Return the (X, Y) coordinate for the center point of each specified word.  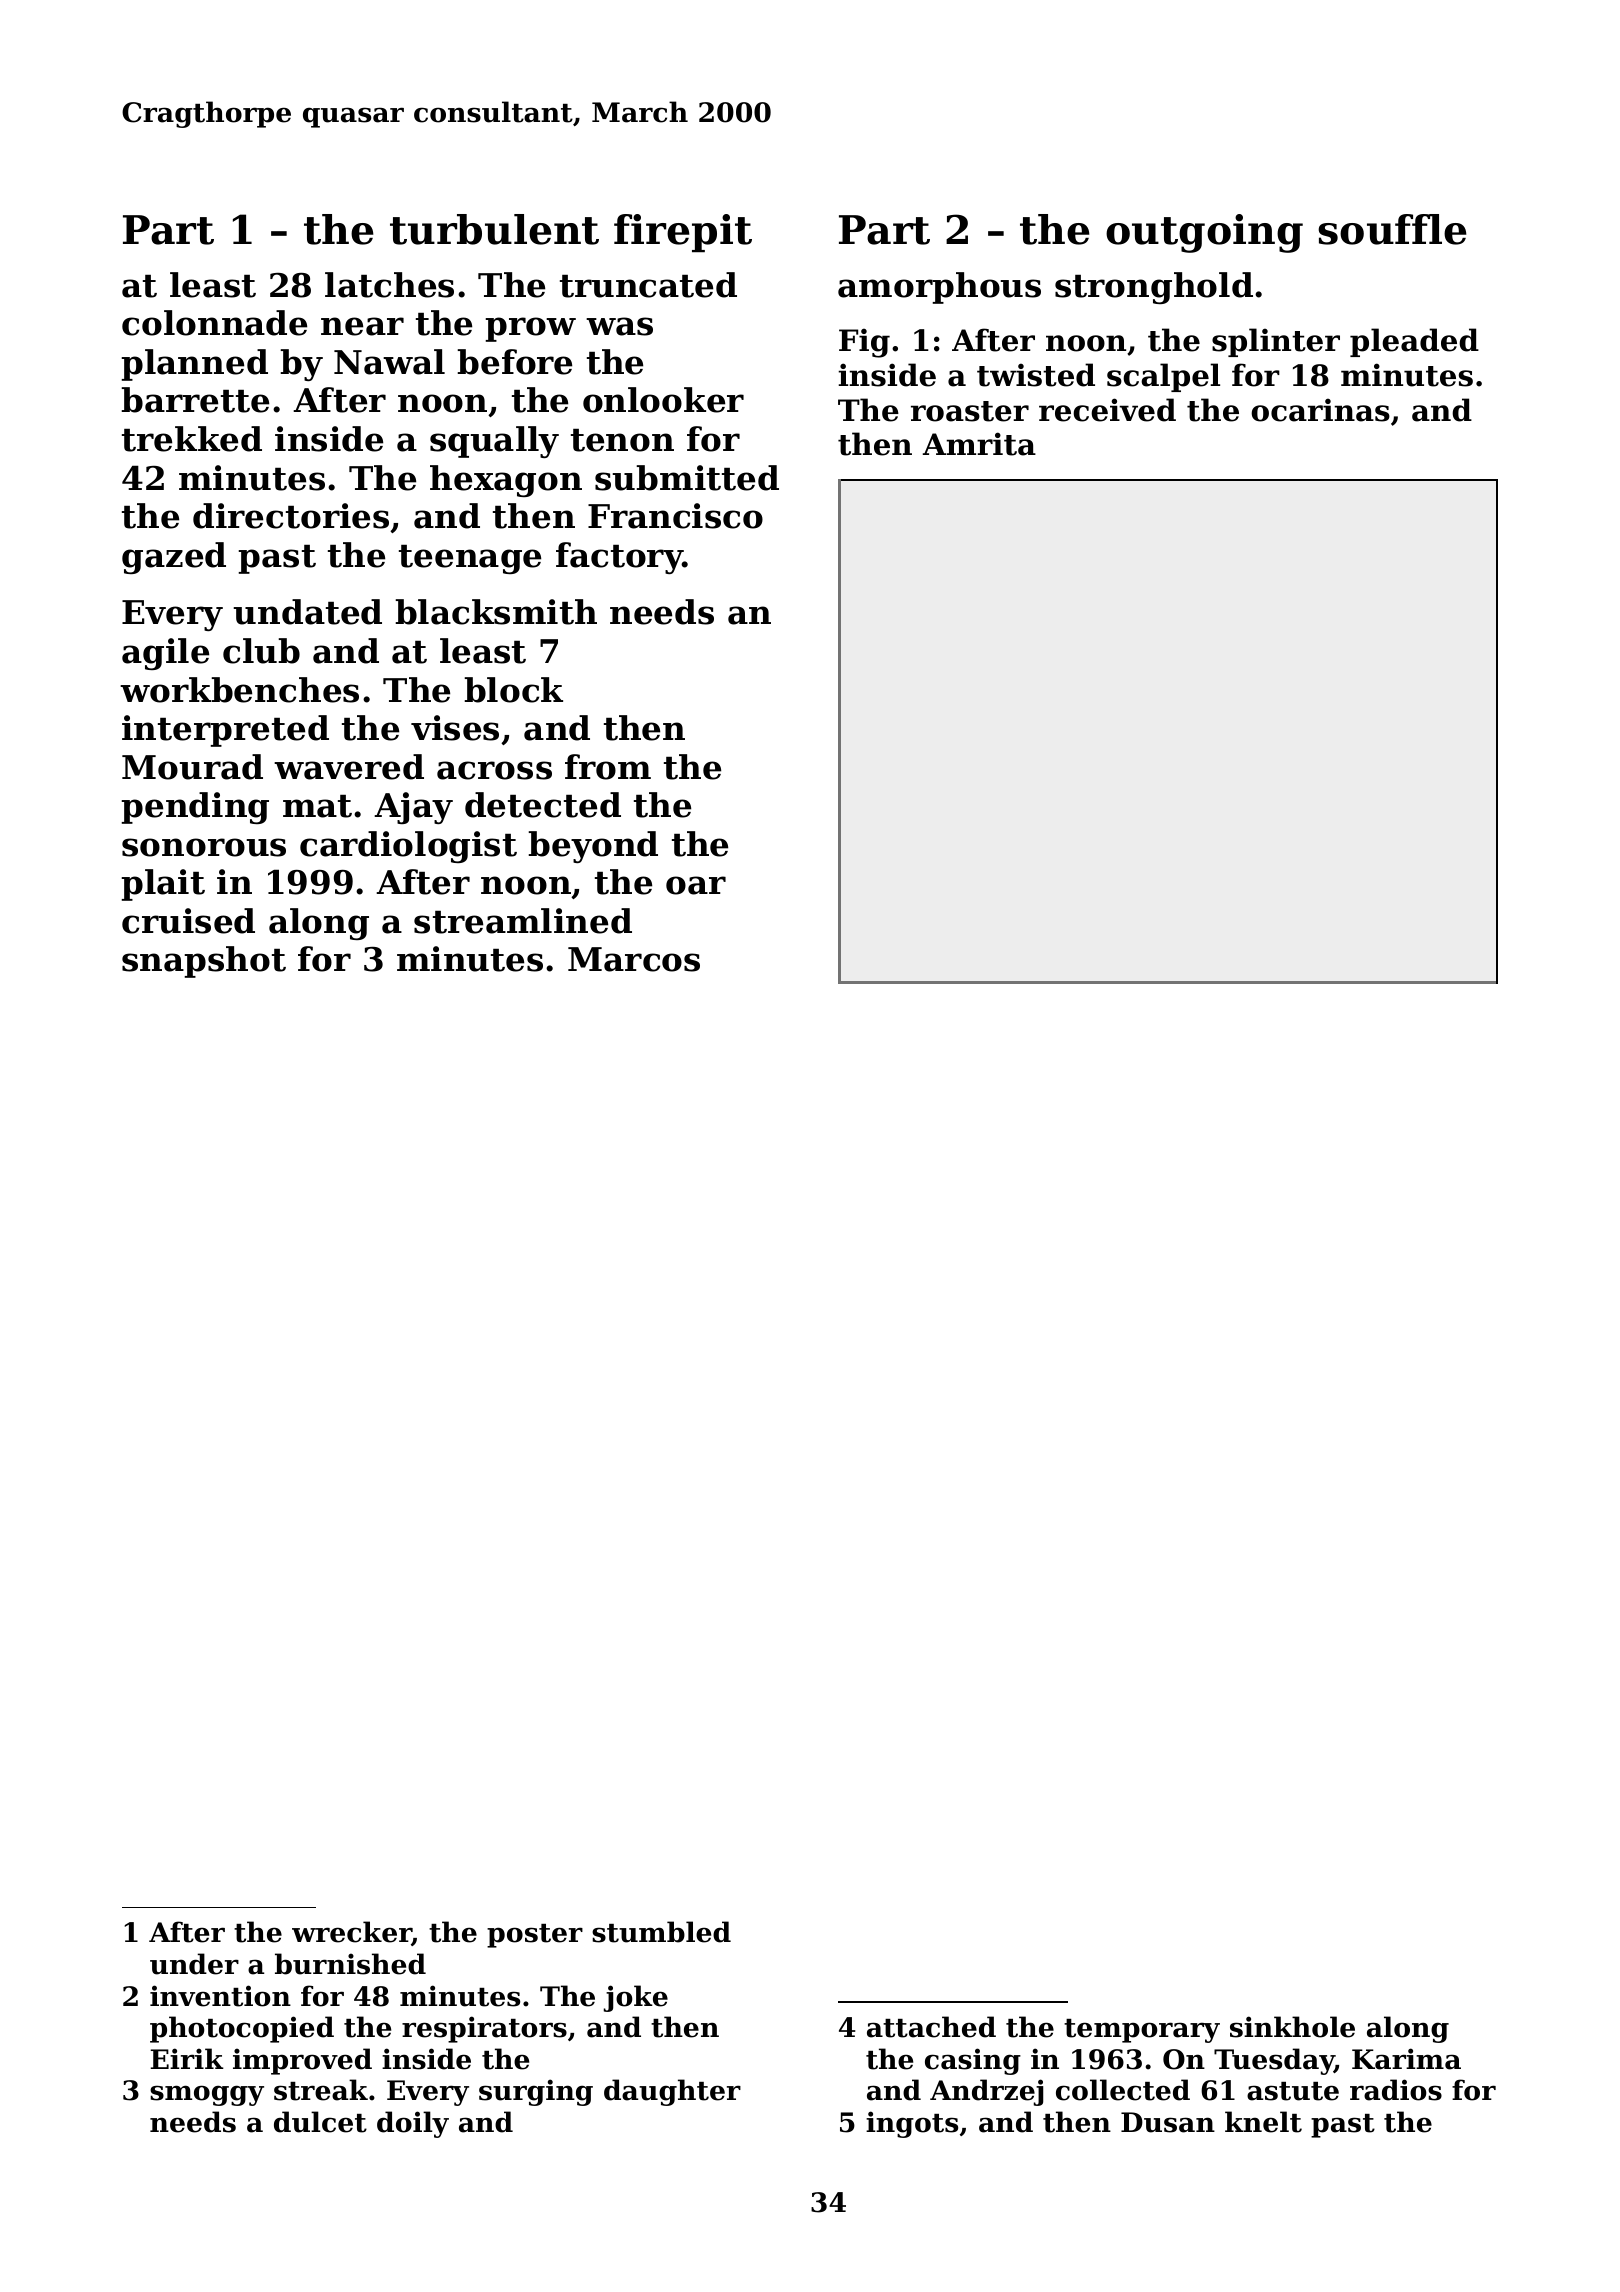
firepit (683, 233)
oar (696, 885)
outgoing (1204, 233)
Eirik (187, 2058)
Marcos (634, 959)
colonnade (214, 323)
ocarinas (1320, 410)
